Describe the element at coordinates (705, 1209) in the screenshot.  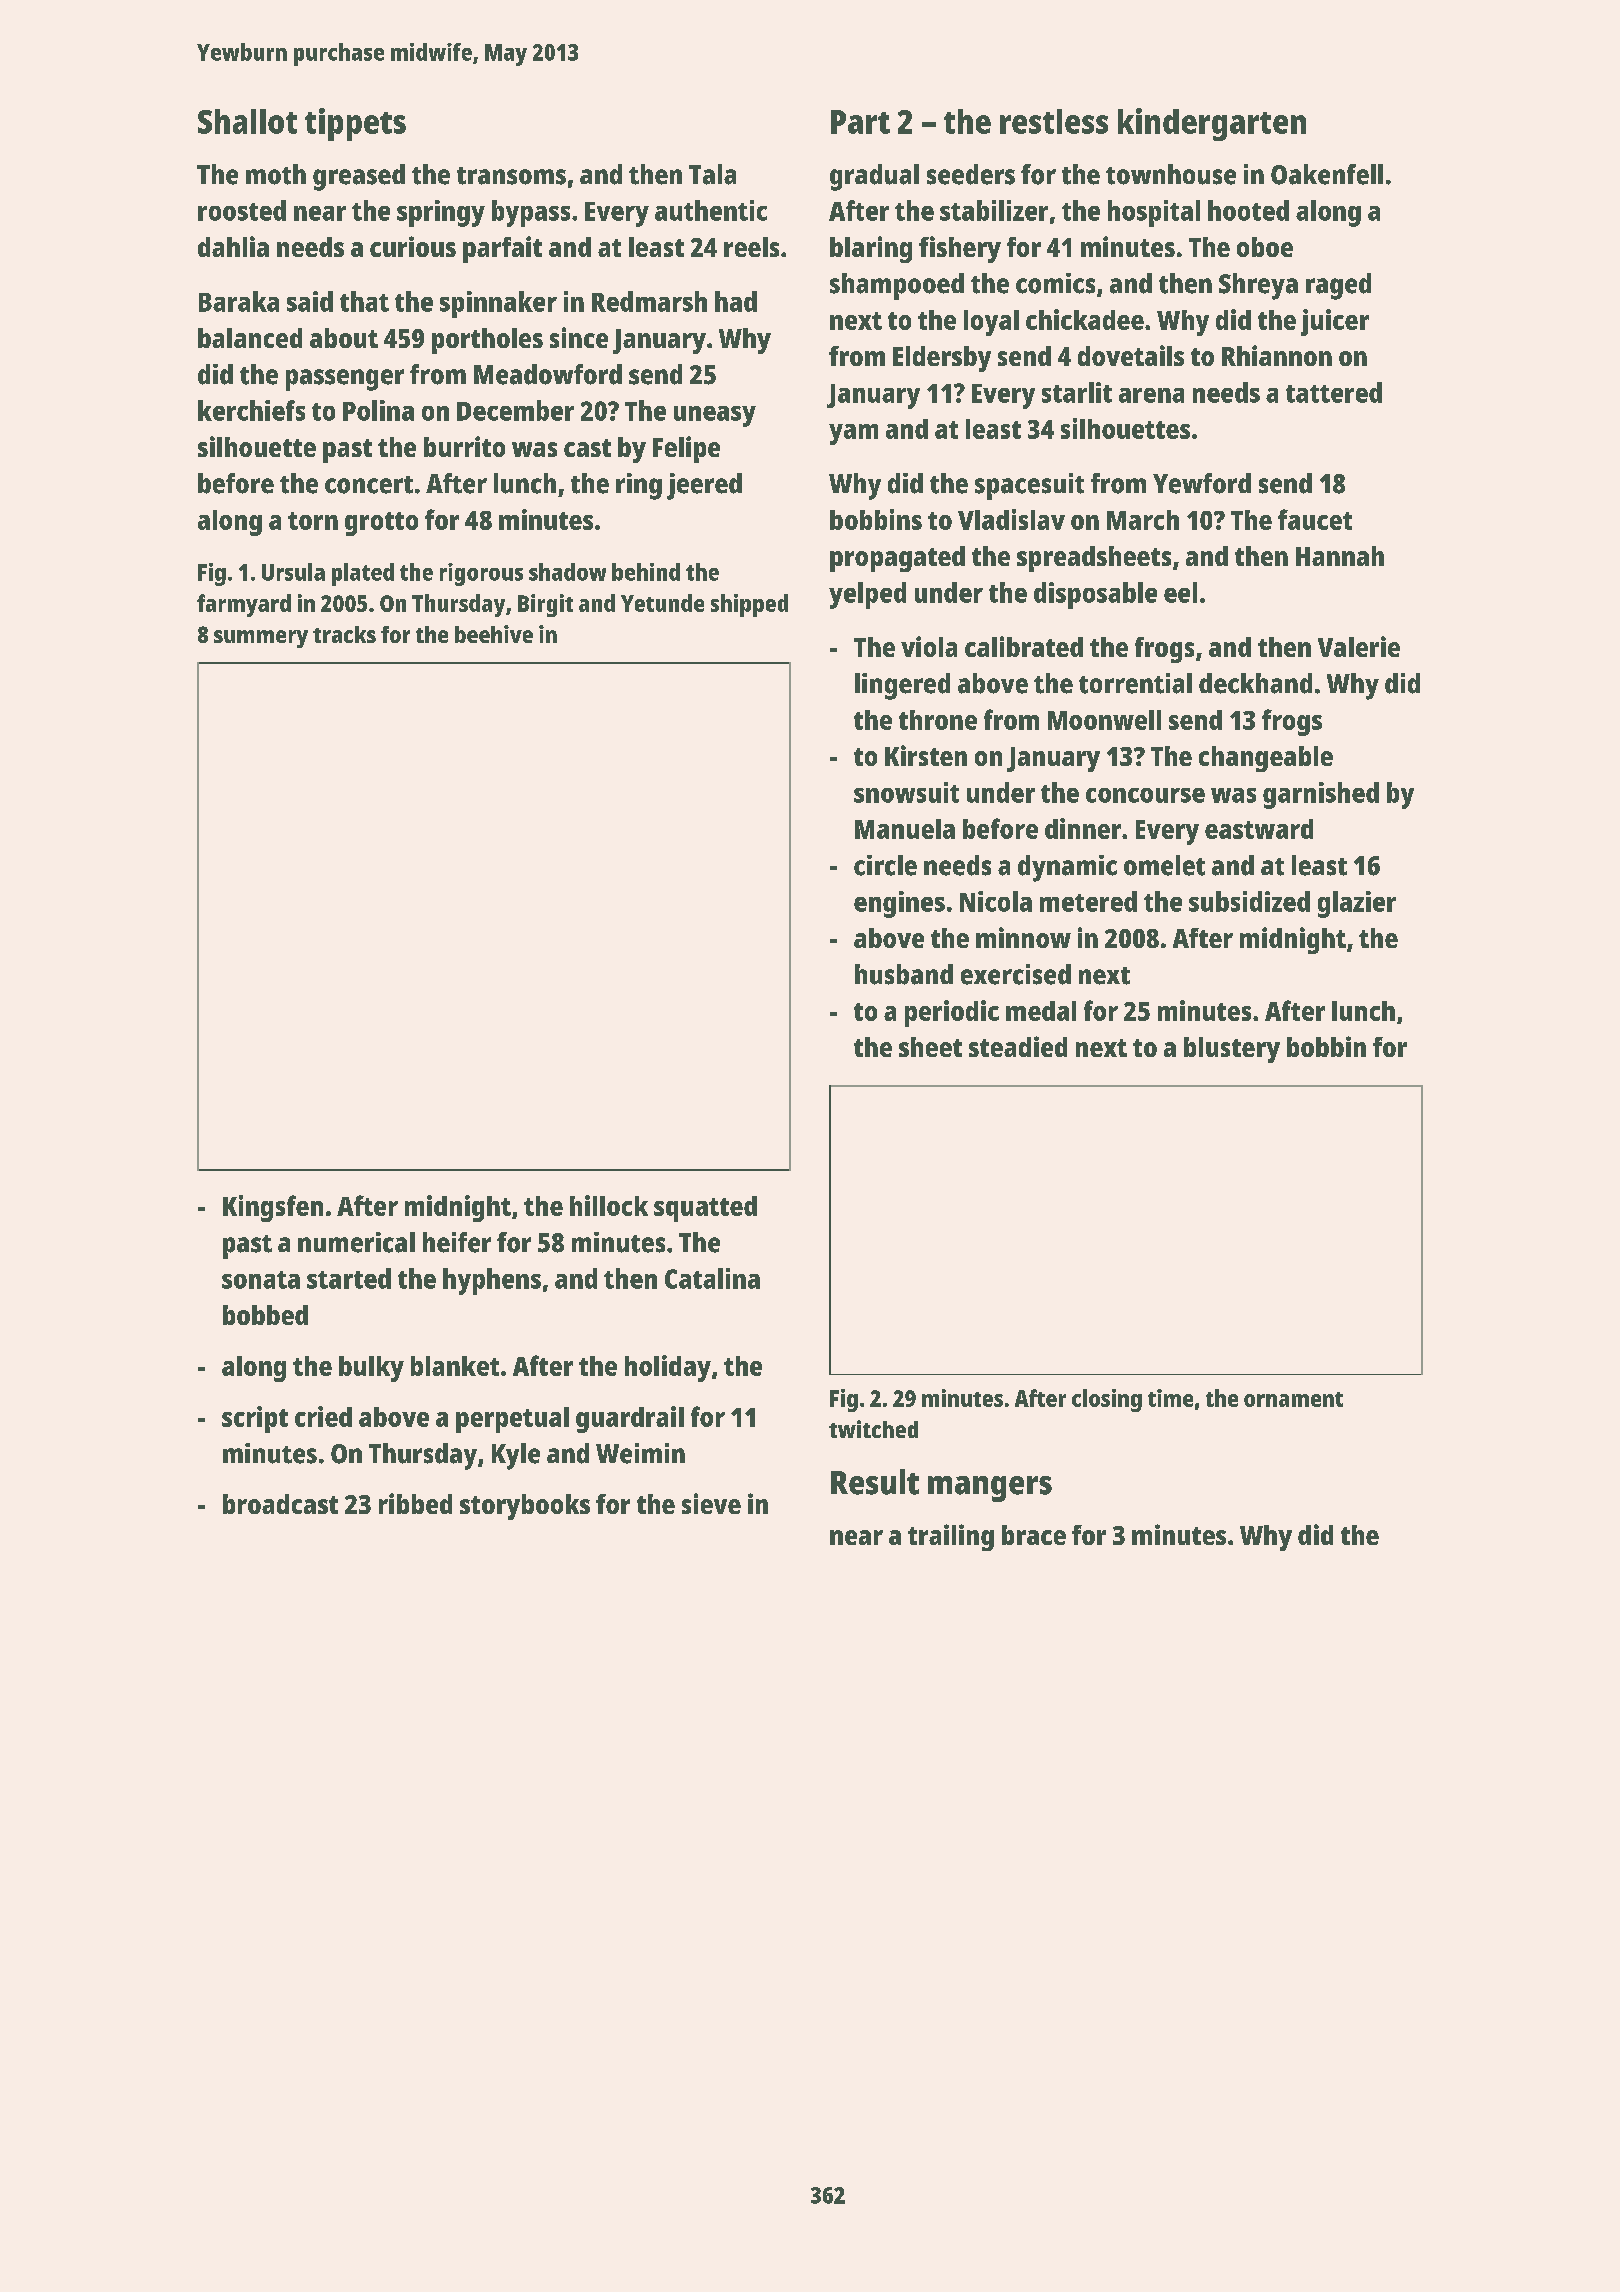
I see `squatted` at that location.
